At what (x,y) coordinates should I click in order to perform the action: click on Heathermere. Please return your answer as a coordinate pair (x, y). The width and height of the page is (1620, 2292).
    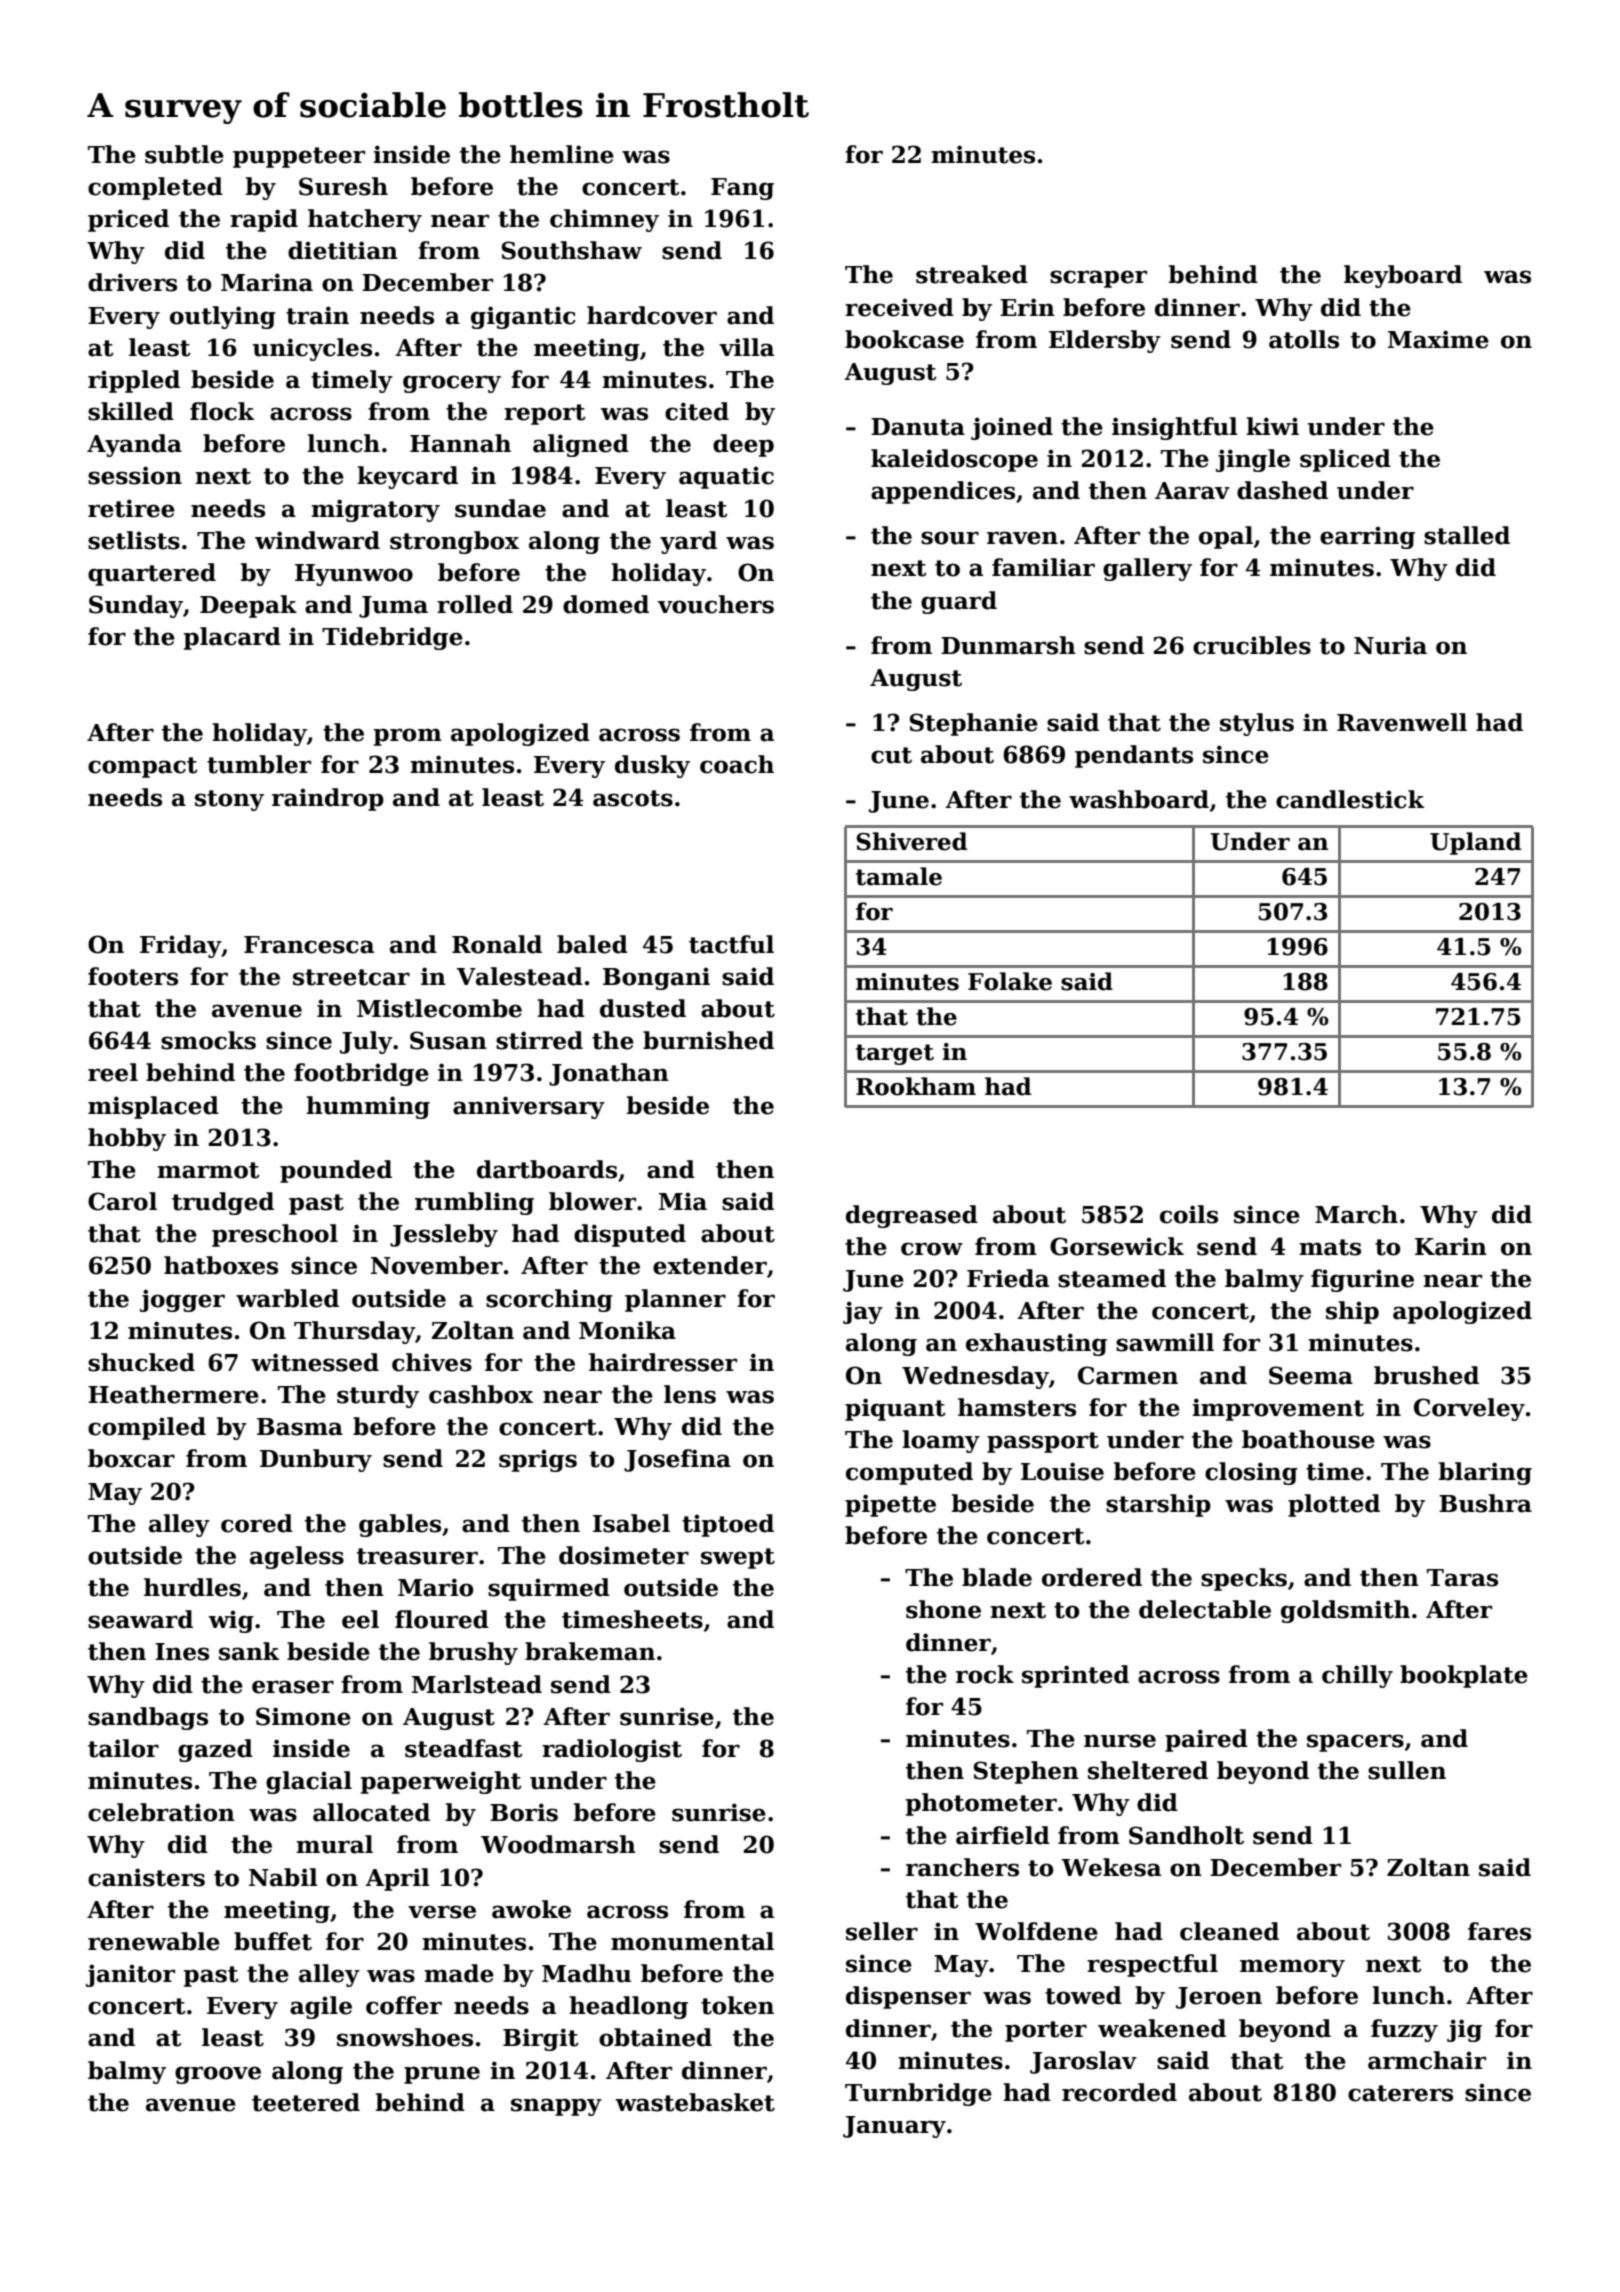
    Looking at the image, I should click on (173, 1394).
